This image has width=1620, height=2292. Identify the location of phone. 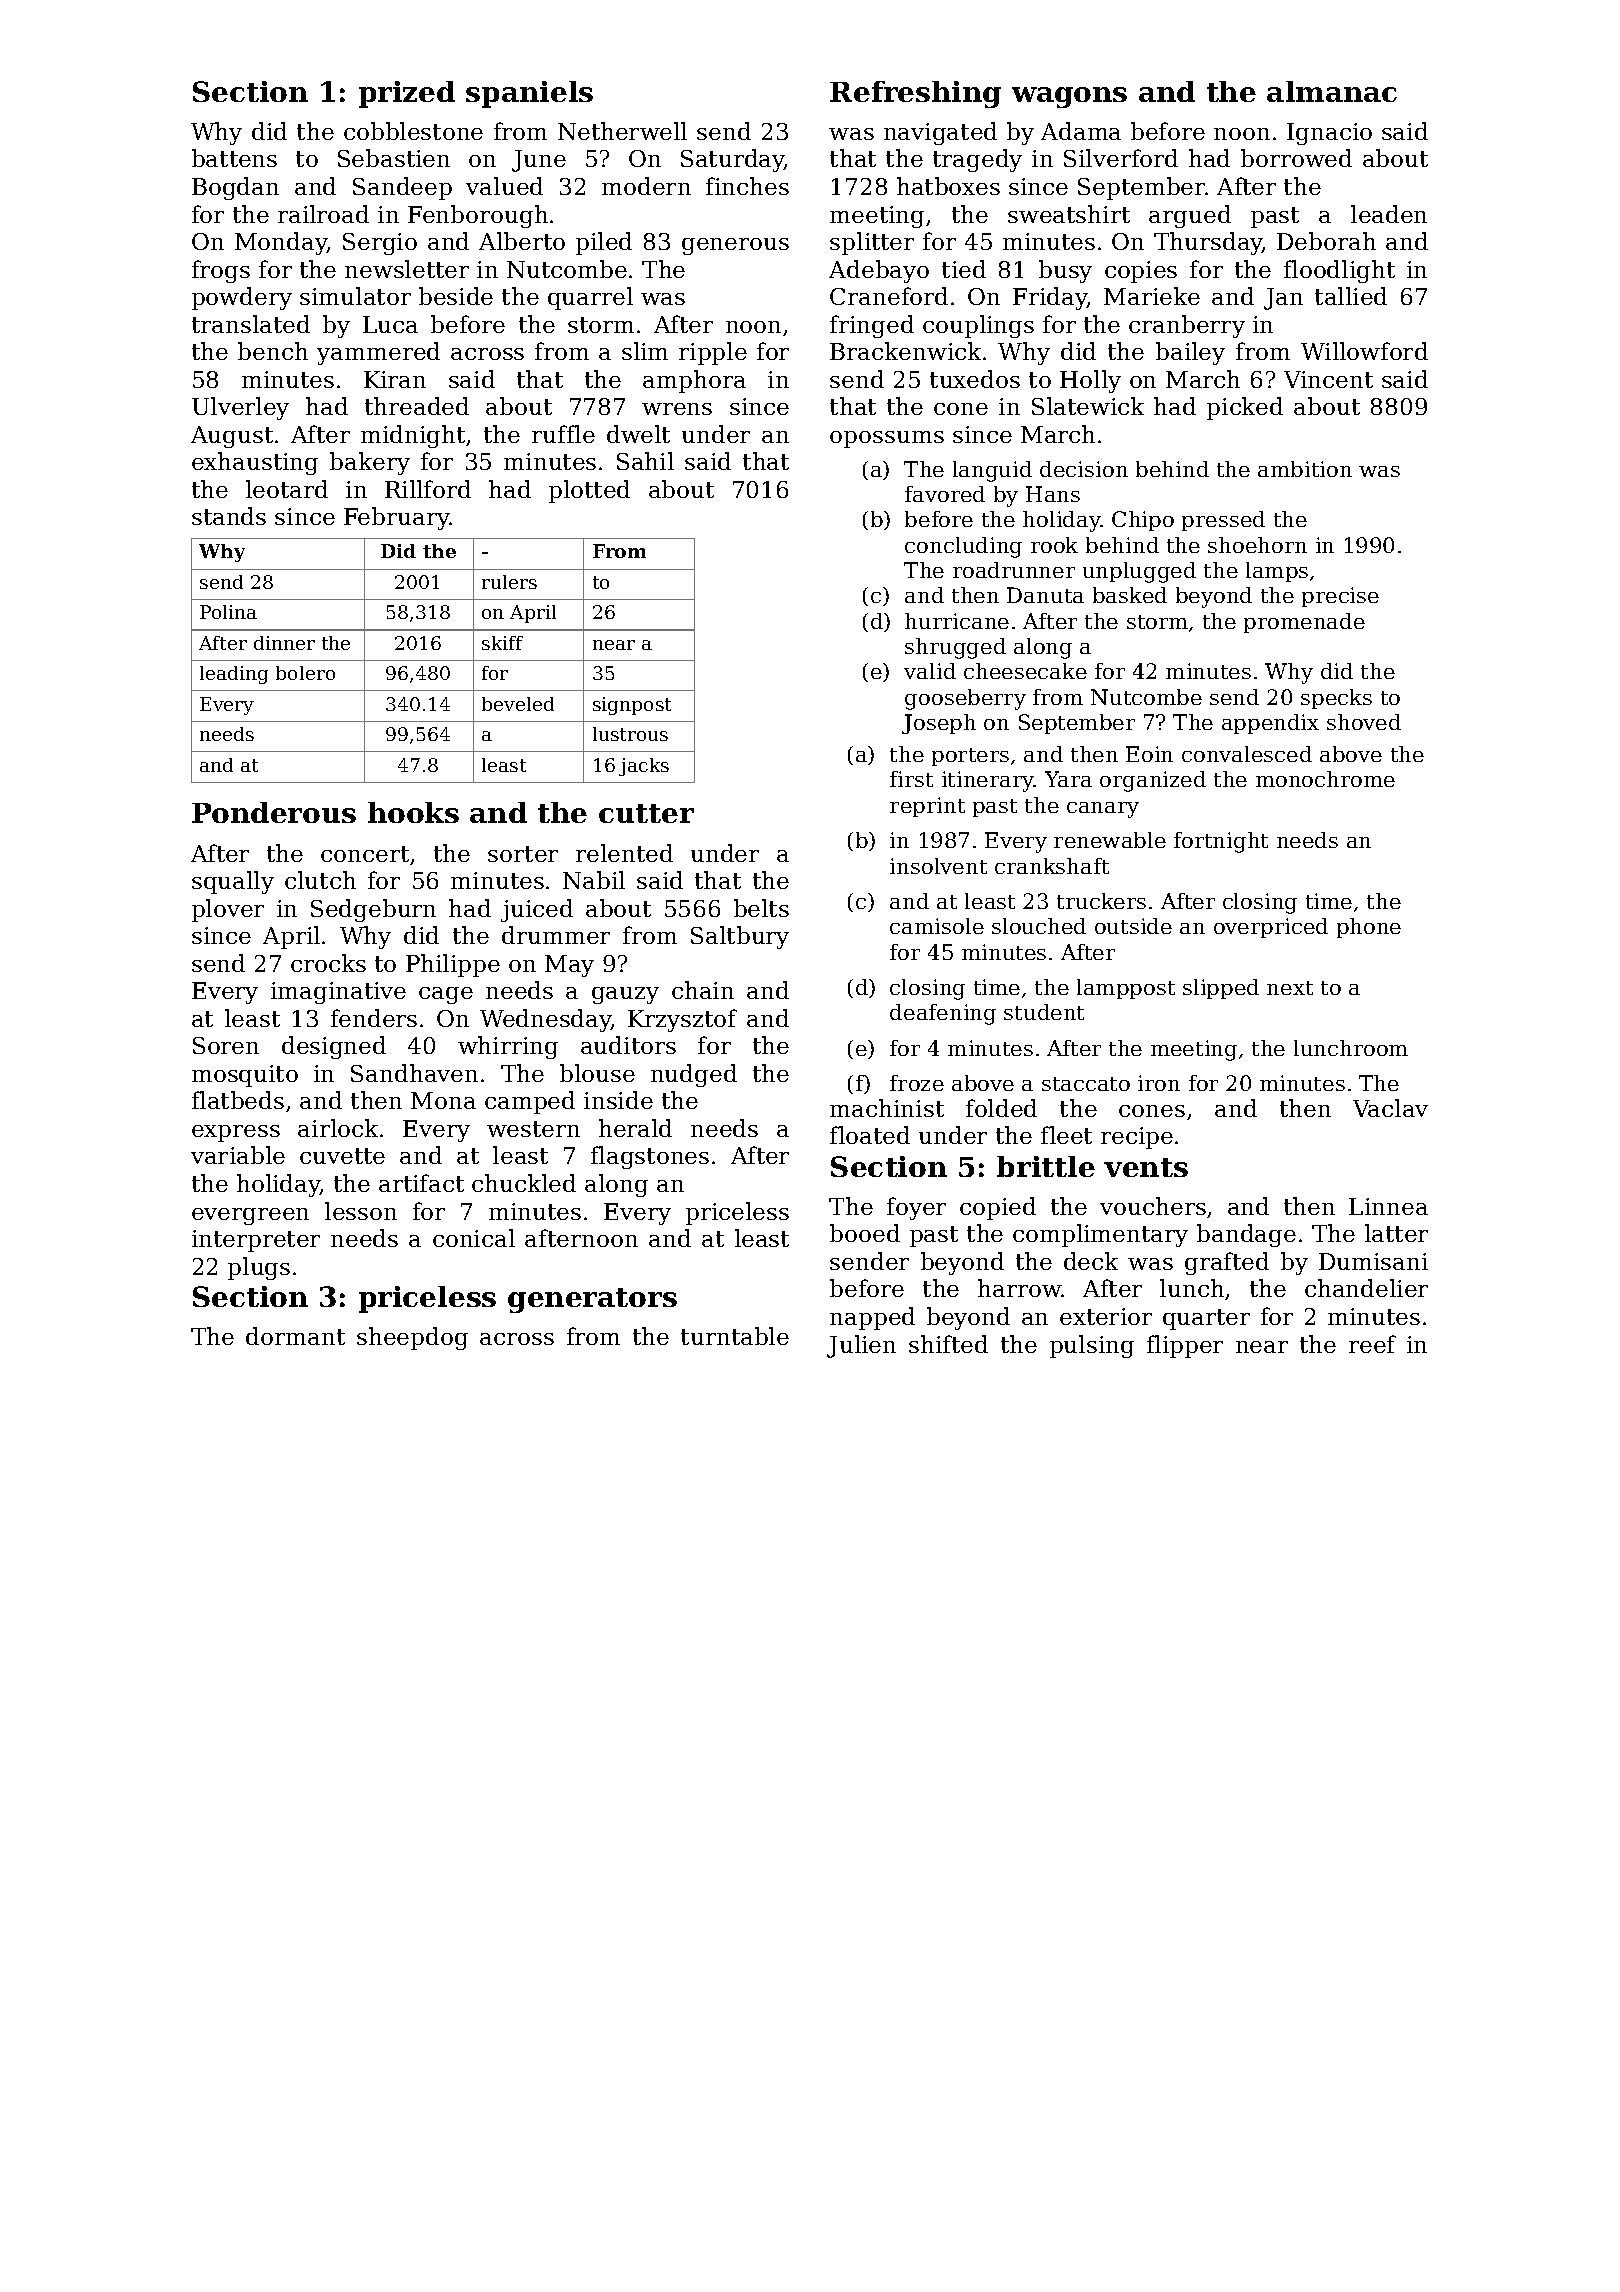
(1369, 928).
